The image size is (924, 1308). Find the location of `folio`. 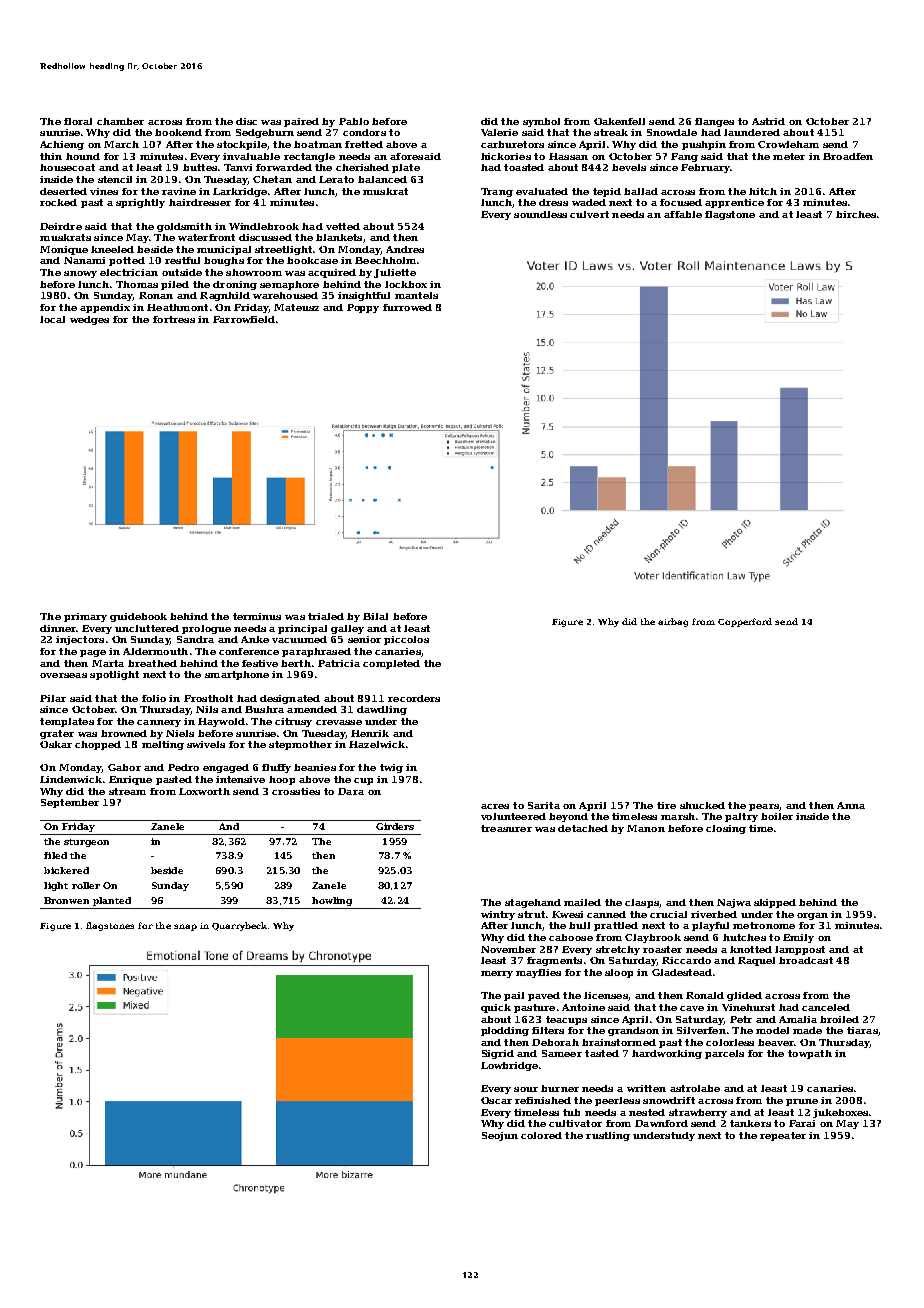

folio is located at coordinates (154, 698).
